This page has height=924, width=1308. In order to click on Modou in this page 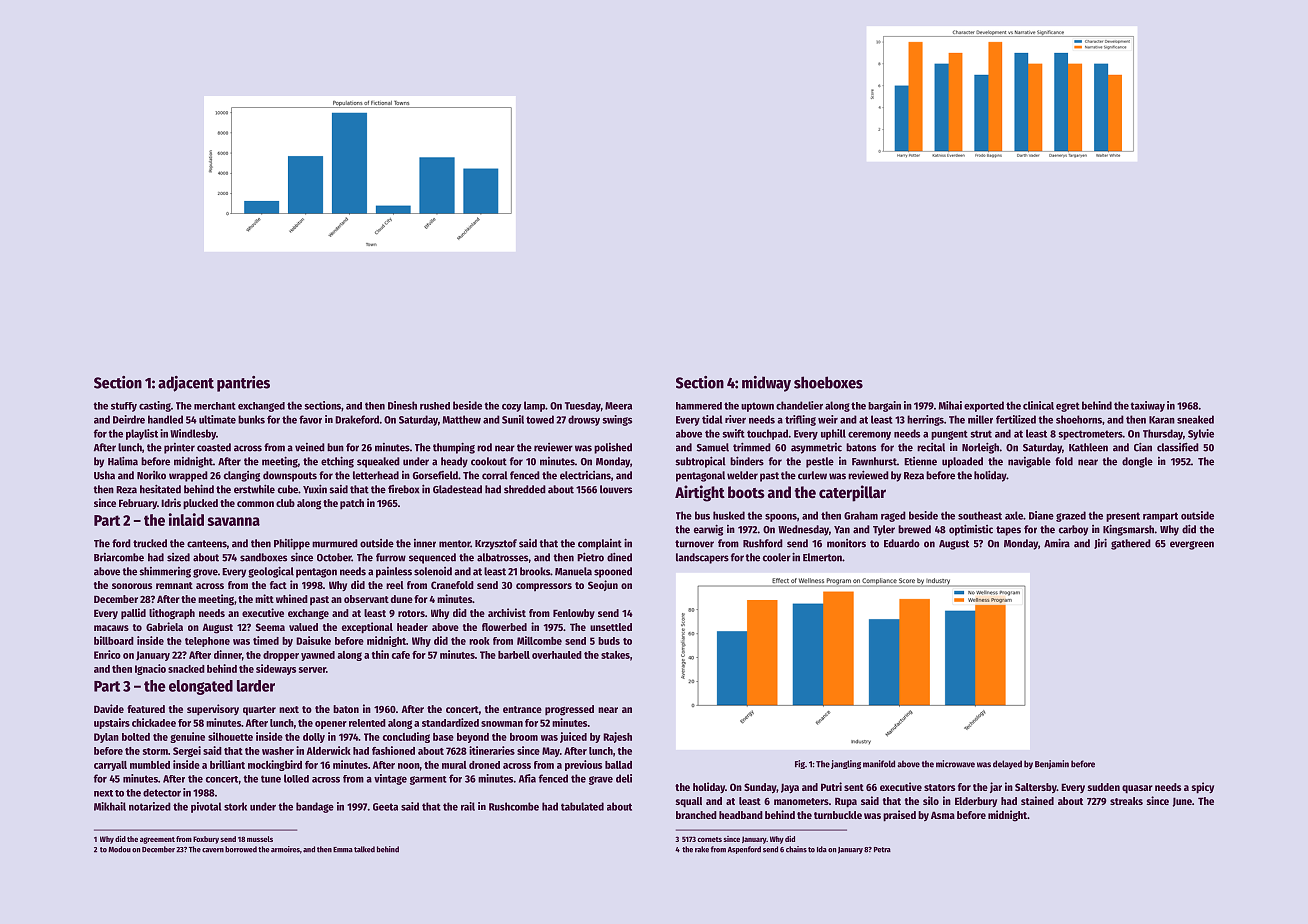, I will do `click(119, 849)`.
